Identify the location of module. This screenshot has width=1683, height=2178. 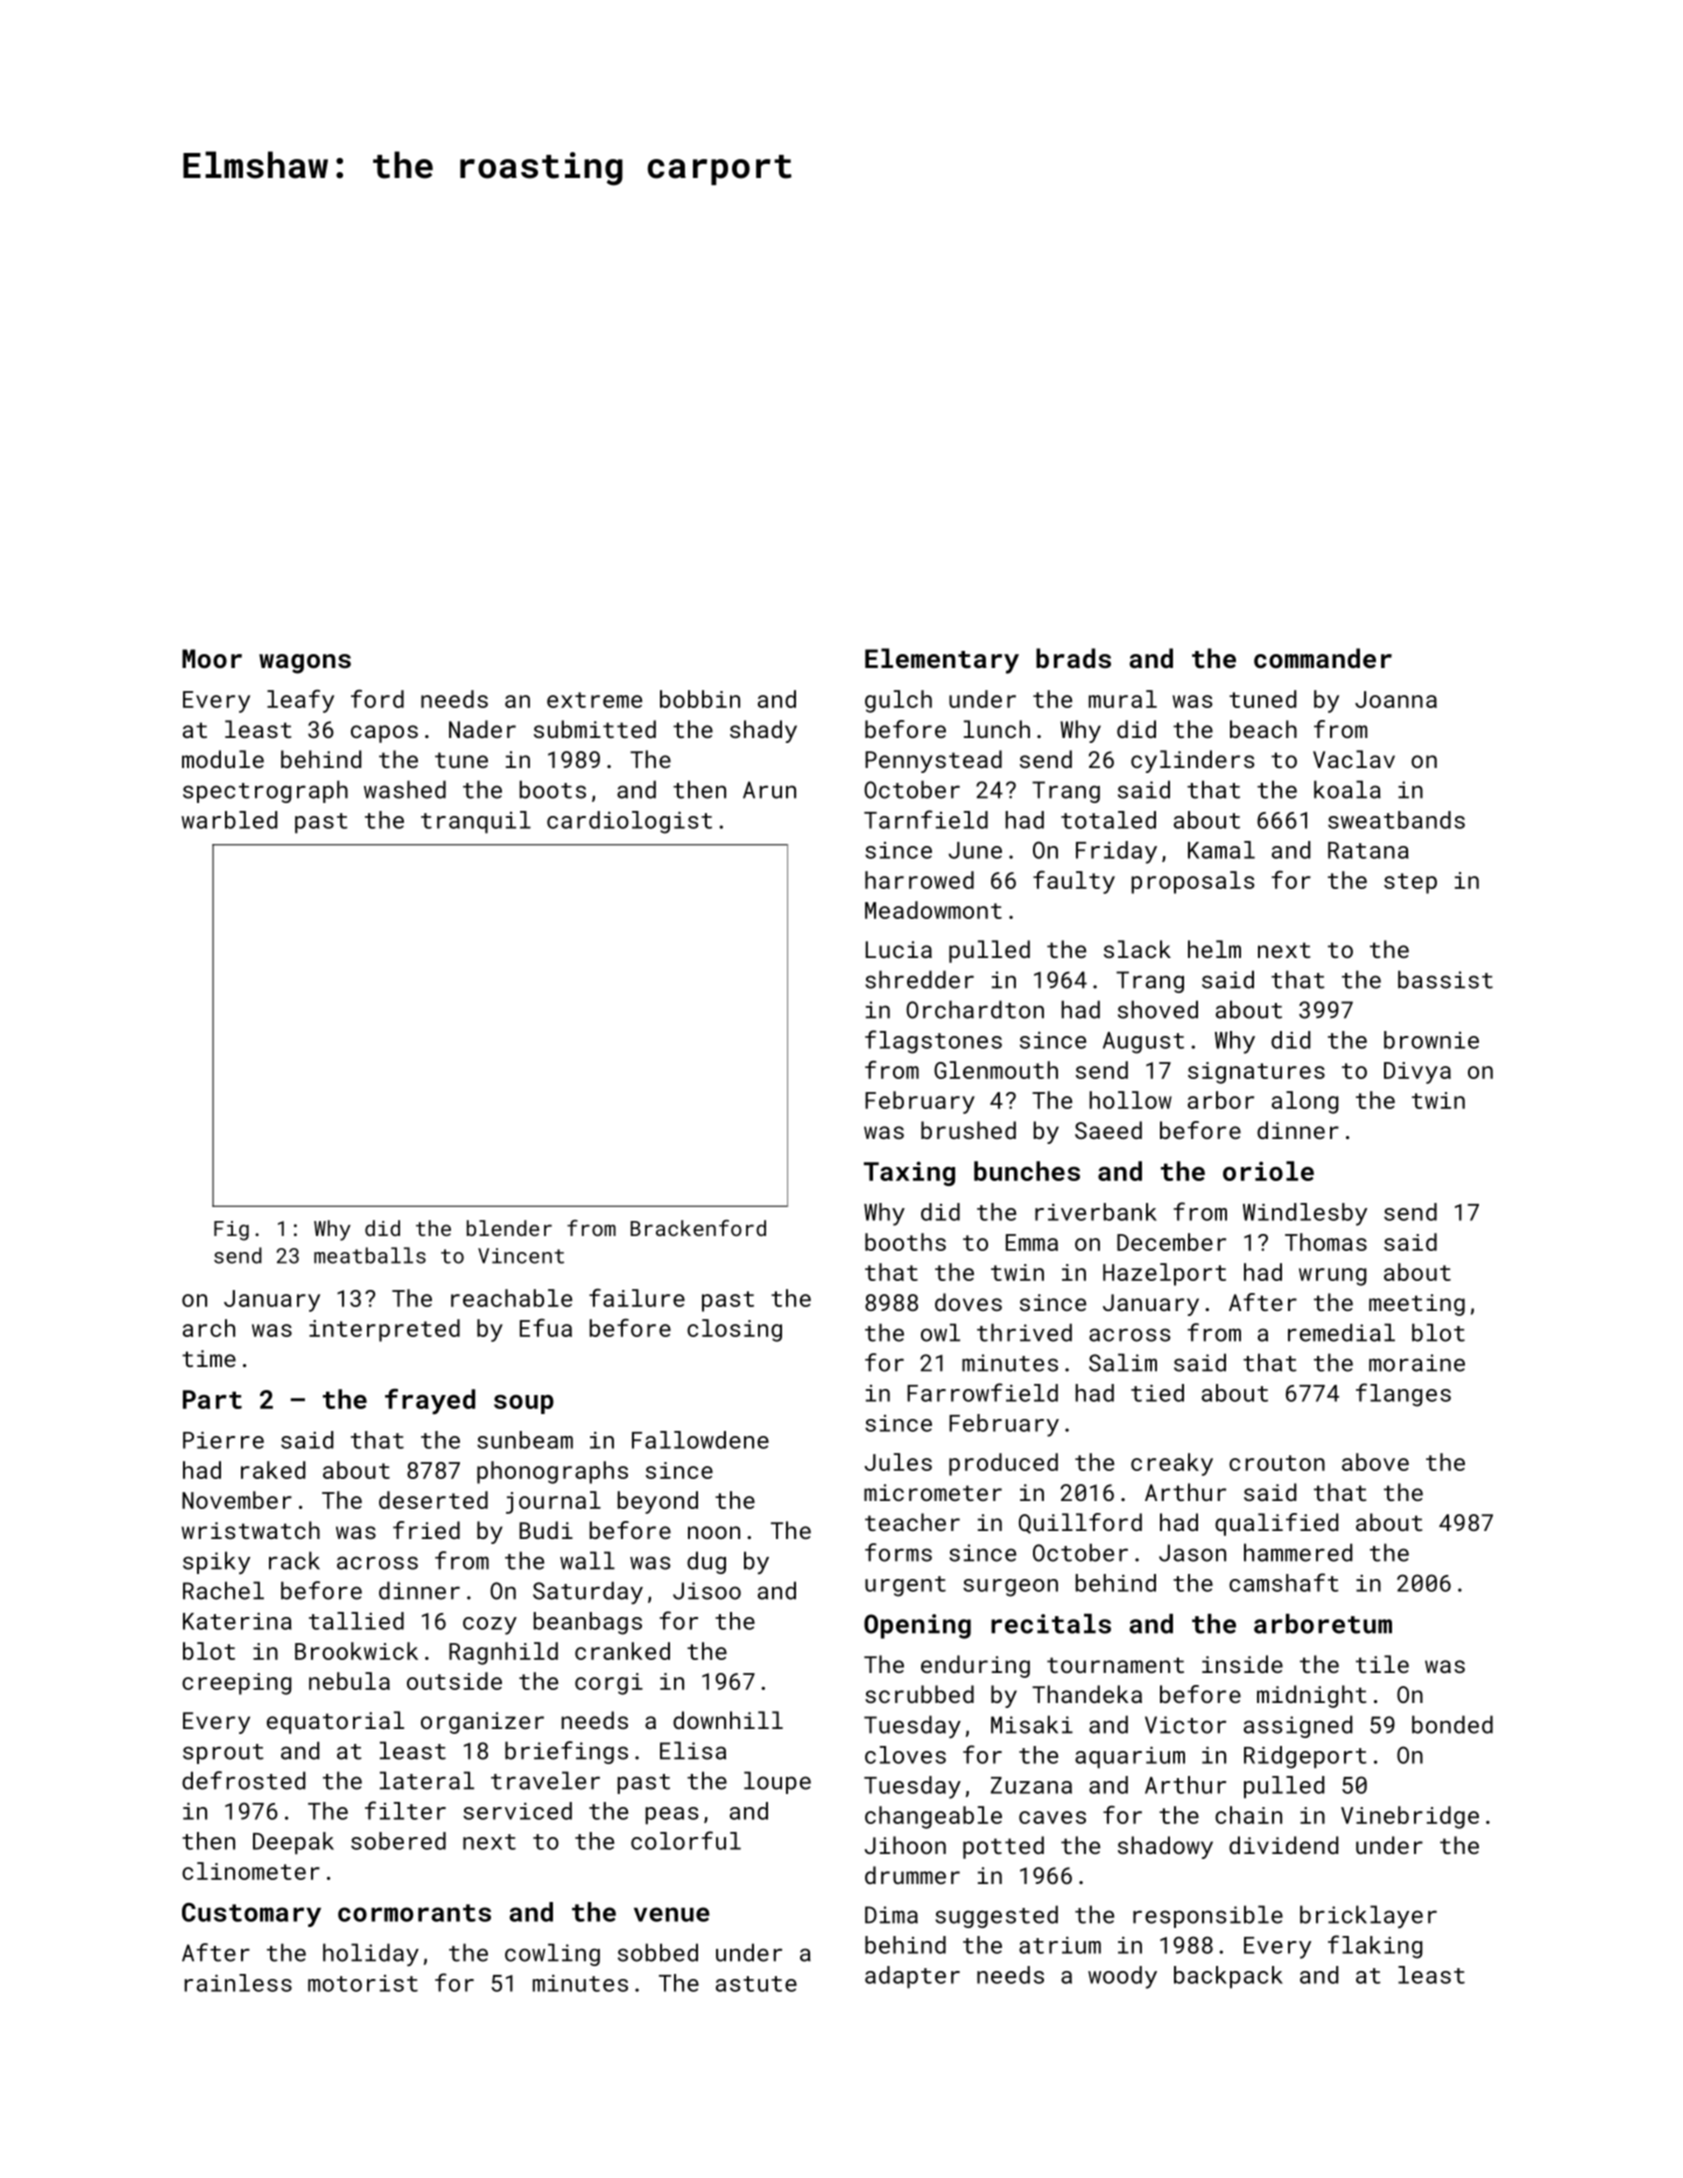
(223, 759).
